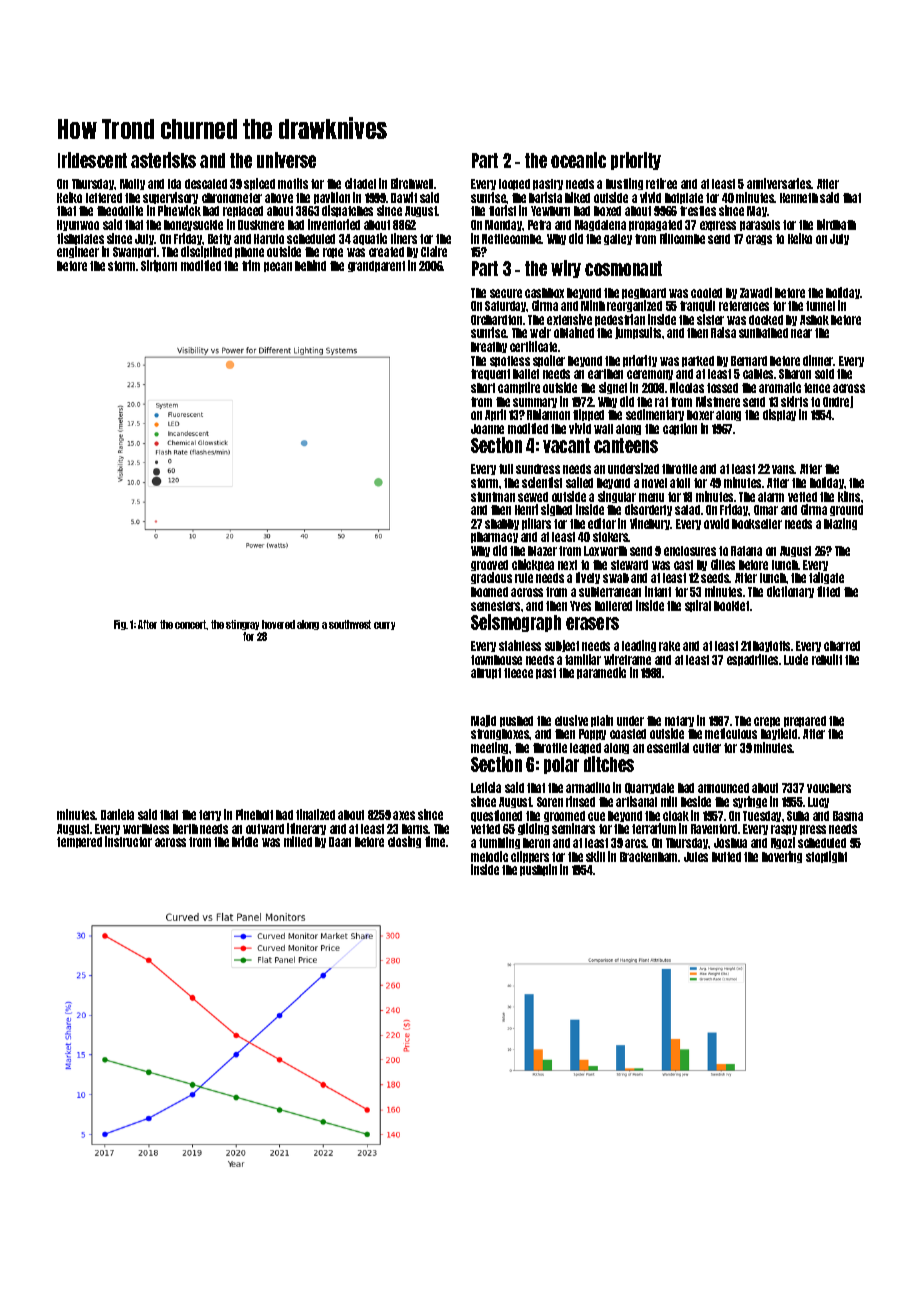 The height and width of the image is (1308, 924). Describe the element at coordinates (840, 524) in the image. I see `blazing` at that location.
